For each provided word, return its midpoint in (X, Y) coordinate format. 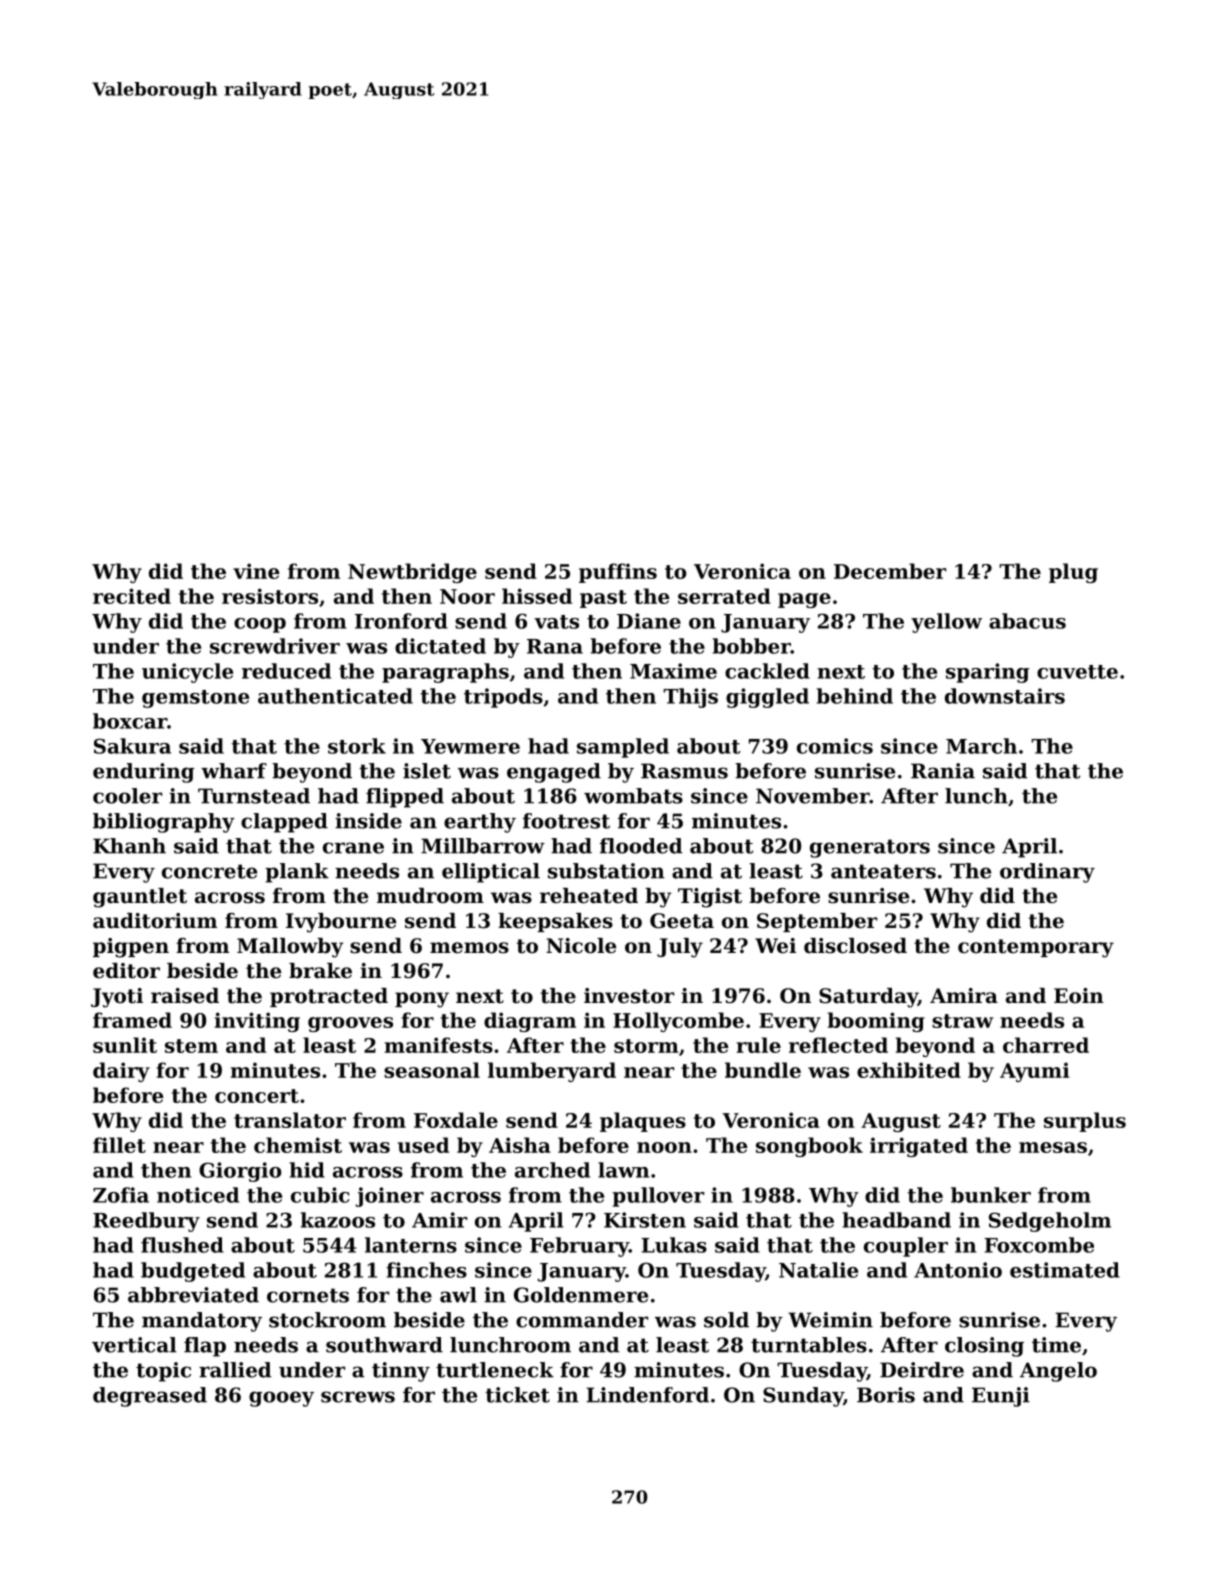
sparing (987, 673)
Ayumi (1035, 1072)
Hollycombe (678, 1022)
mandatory (202, 1322)
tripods (503, 698)
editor (126, 971)
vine (256, 571)
